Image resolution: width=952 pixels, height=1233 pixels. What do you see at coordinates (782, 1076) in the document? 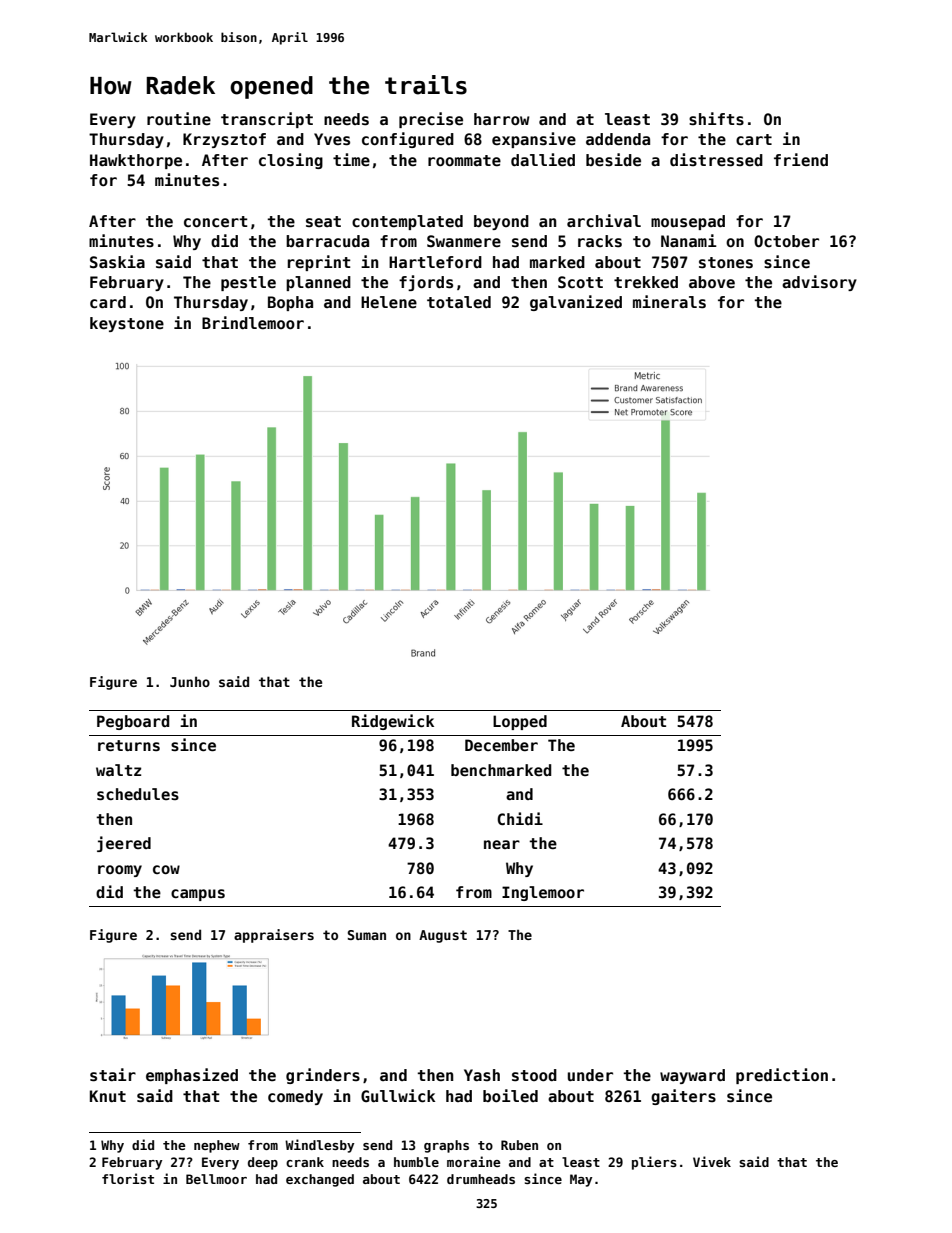
I see `prediction` at bounding box center [782, 1076].
